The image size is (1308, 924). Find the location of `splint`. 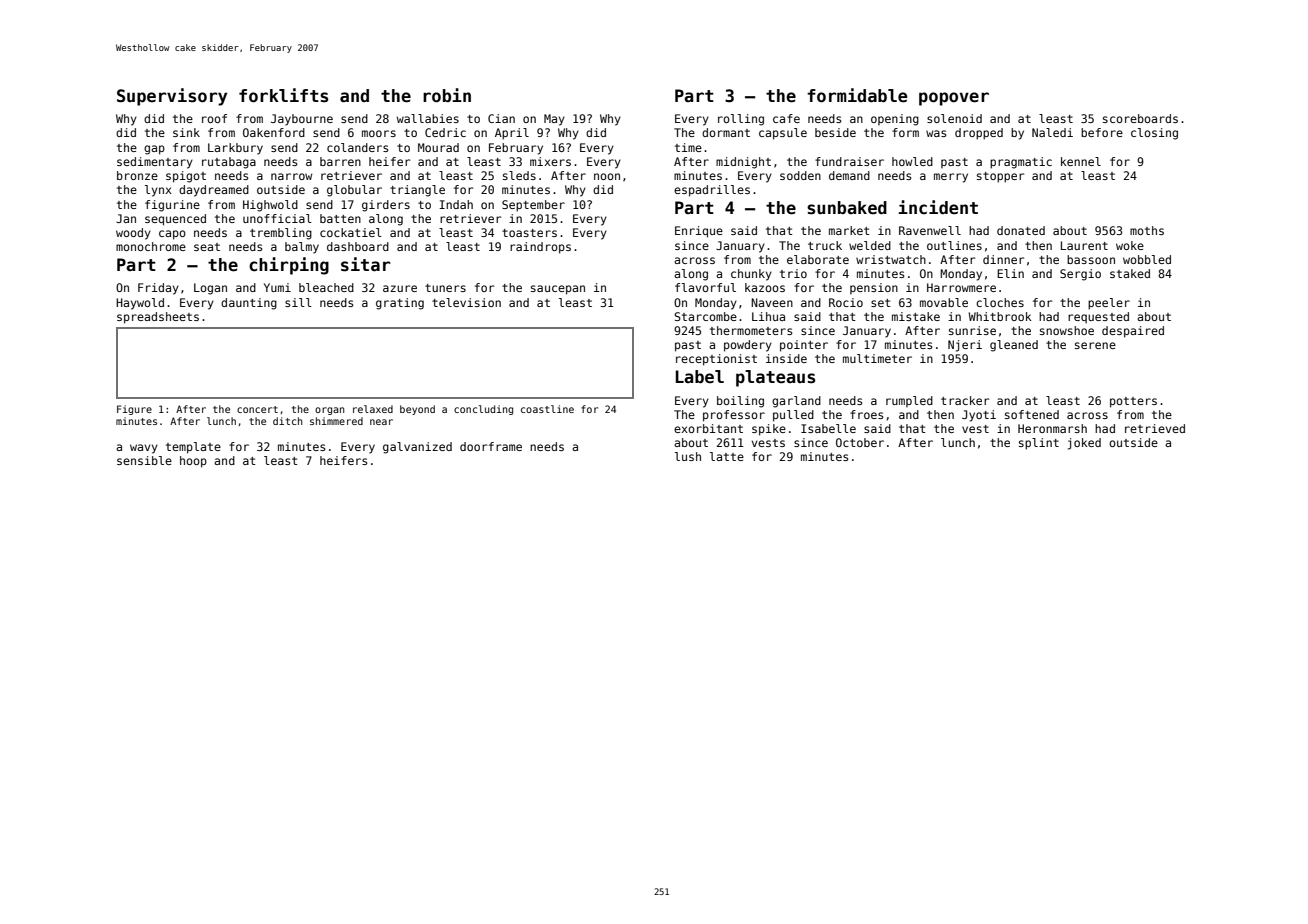

splint is located at coordinates (1039, 444).
